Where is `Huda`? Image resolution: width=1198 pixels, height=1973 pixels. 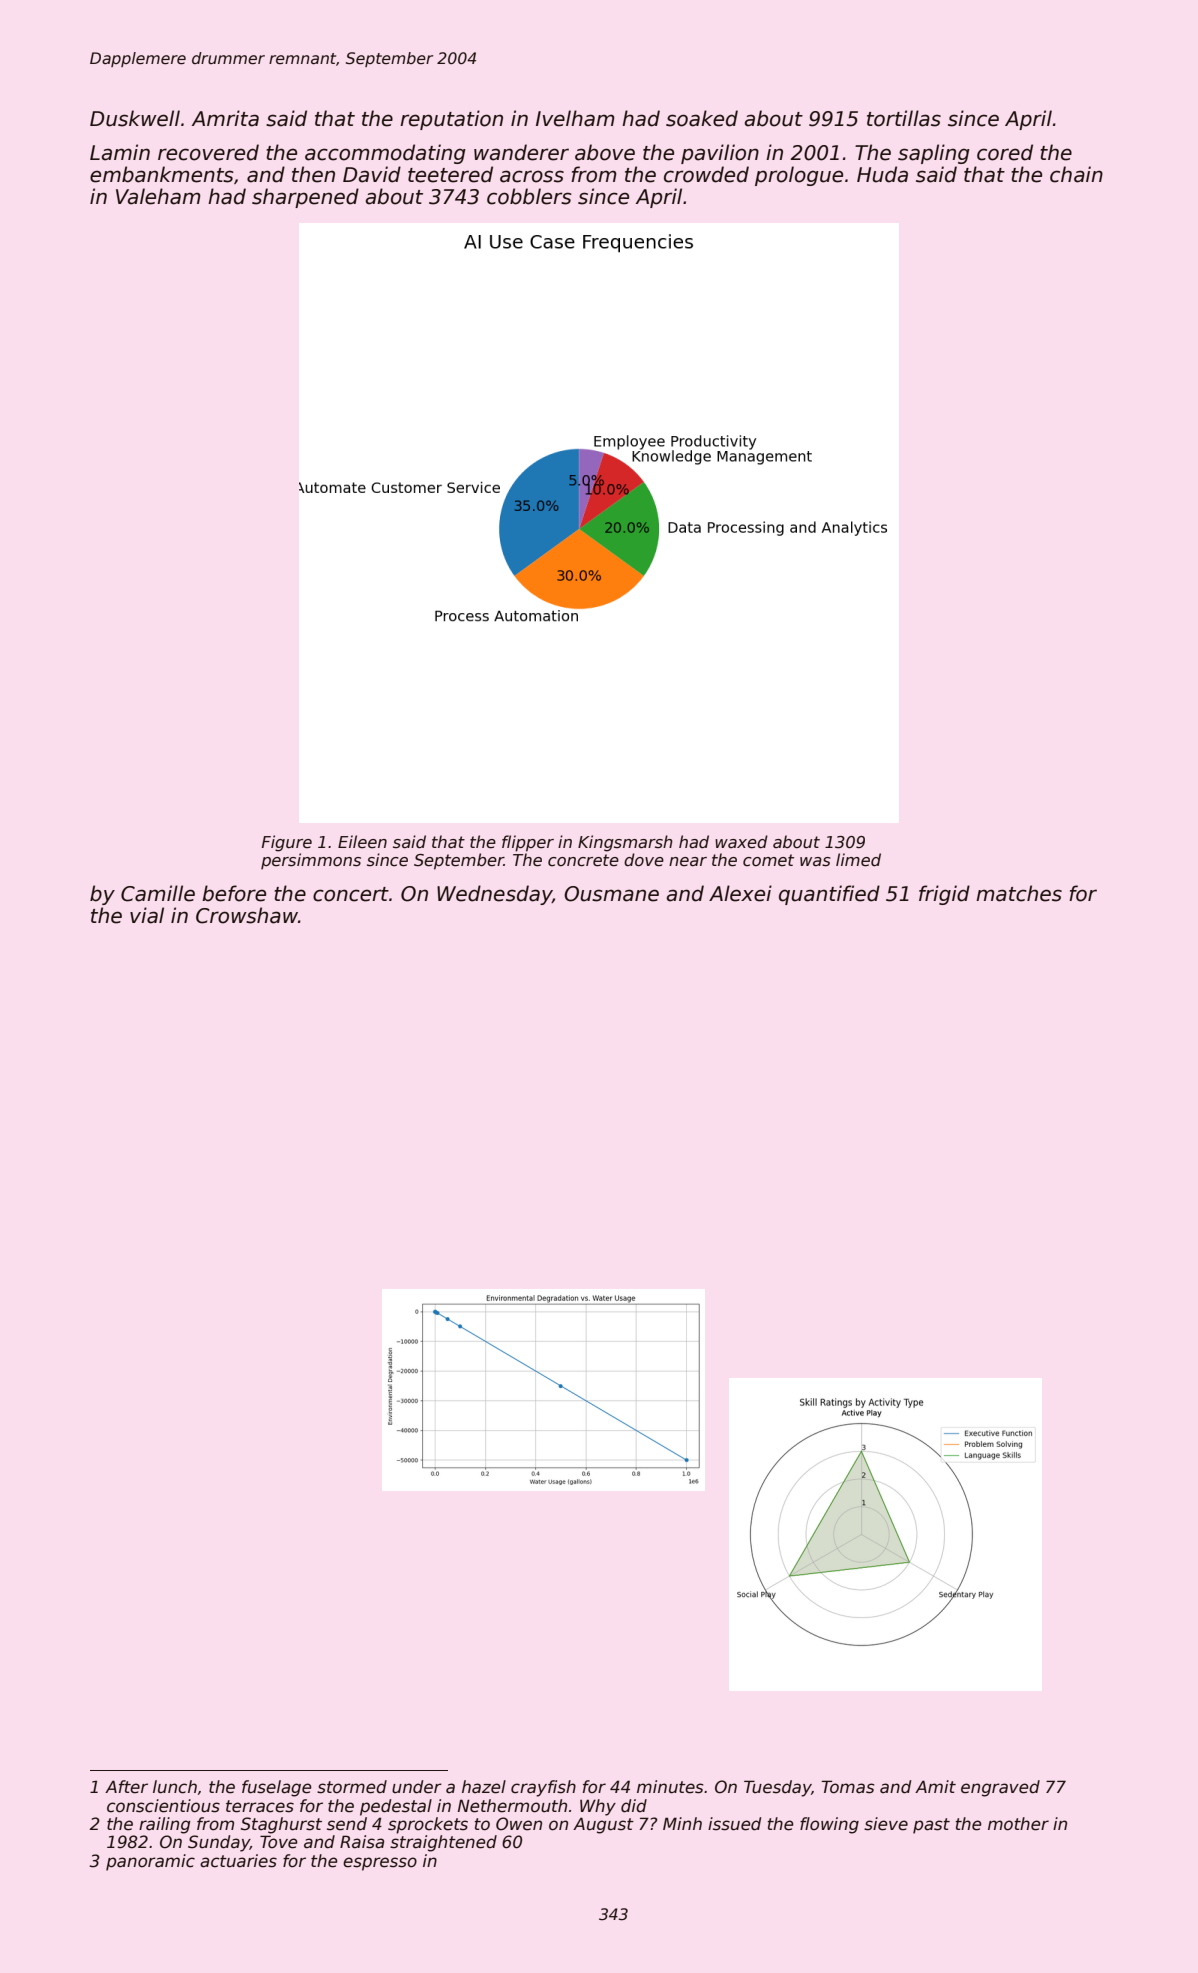 Huda is located at coordinates (882, 174).
